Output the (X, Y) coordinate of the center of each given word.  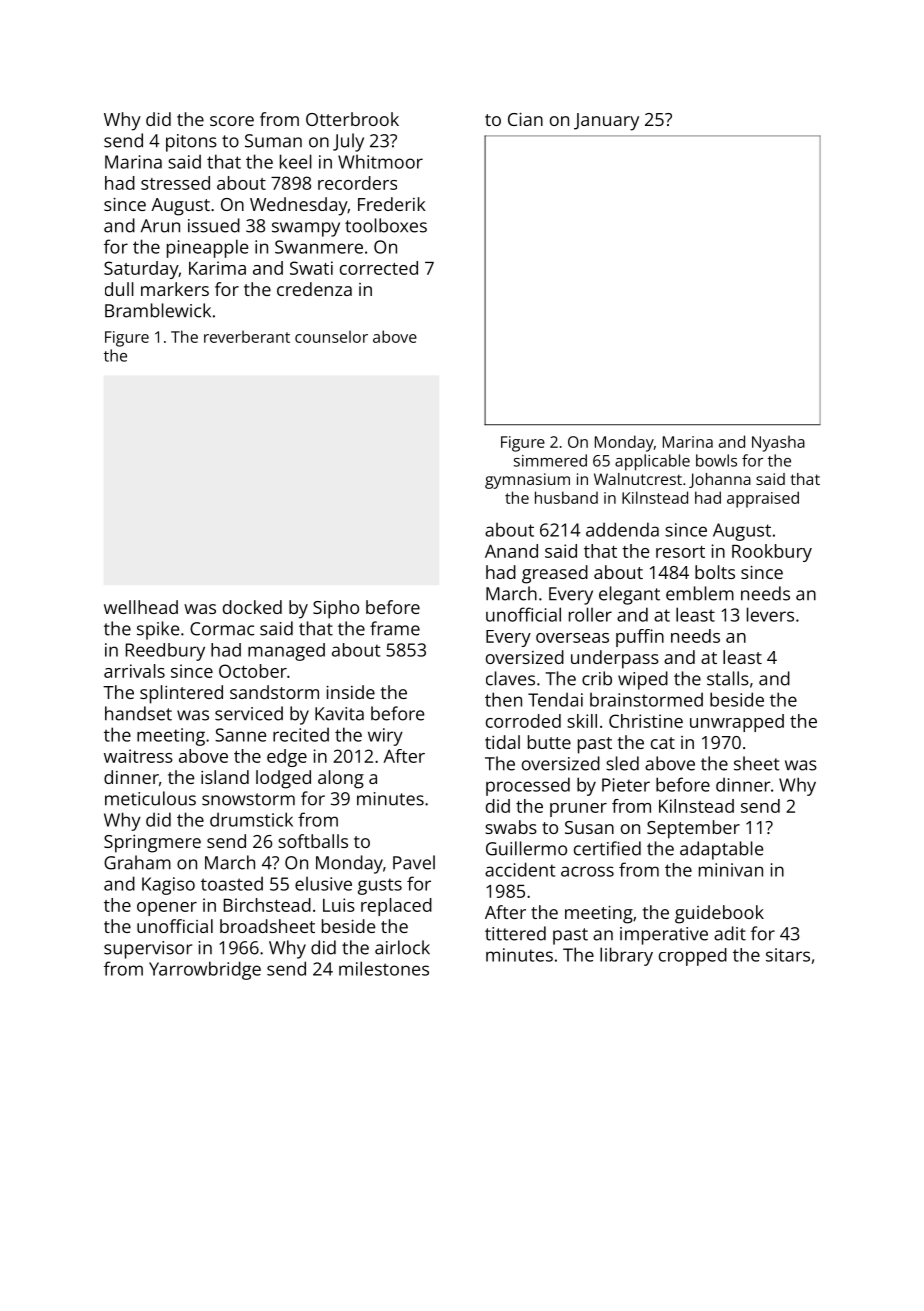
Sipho (336, 609)
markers (175, 289)
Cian (525, 119)
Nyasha (778, 443)
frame (395, 628)
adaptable (721, 850)
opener (167, 909)
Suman (273, 141)
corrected (379, 268)
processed (528, 786)
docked (252, 607)
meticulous (150, 798)
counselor (331, 336)
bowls (716, 460)
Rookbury (772, 553)
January (606, 122)
